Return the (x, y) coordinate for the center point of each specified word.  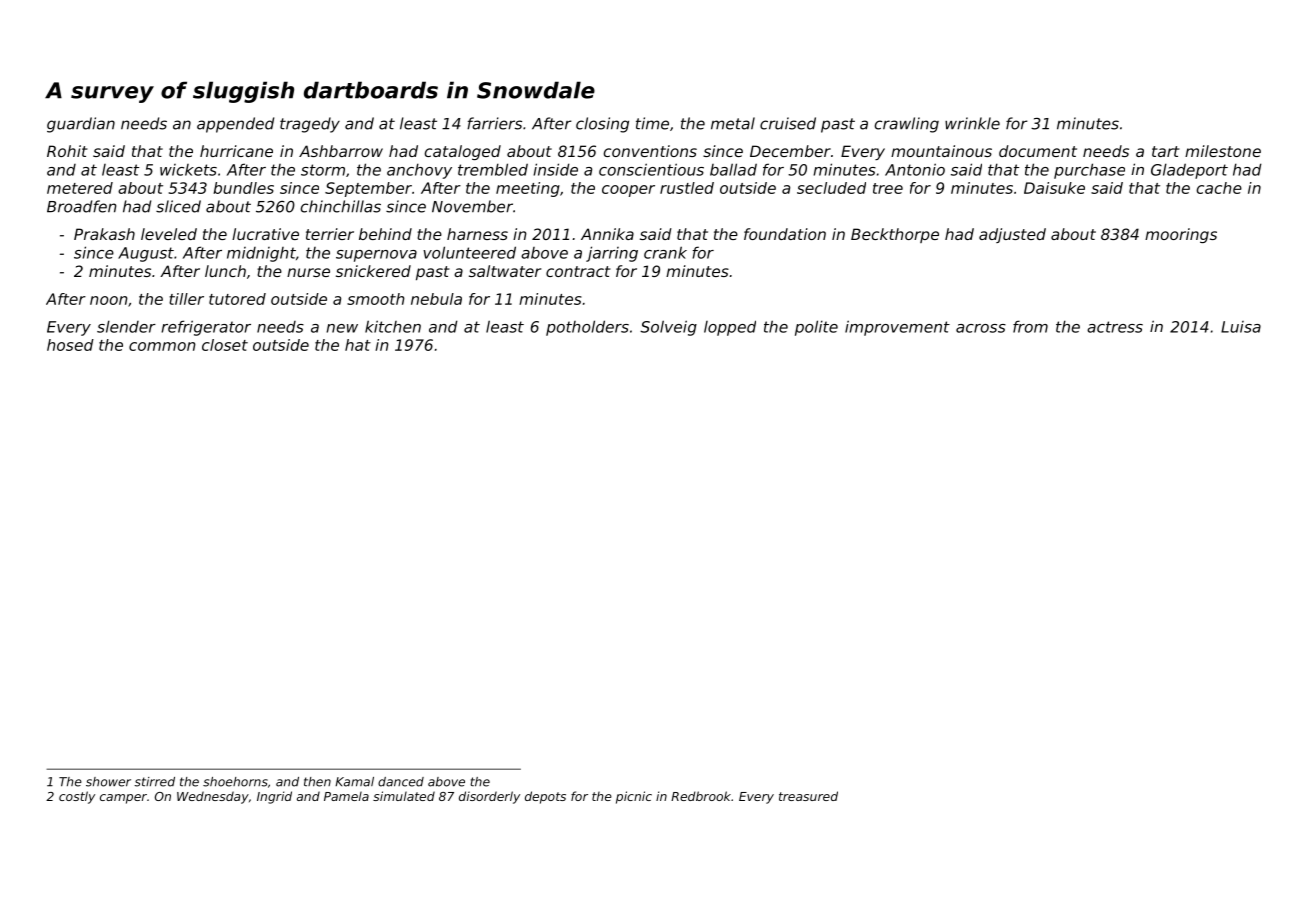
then (317, 782)
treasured (808, 796)
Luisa (1241, 327)
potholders (587, 328)
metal (733, 123)
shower (108, 782)
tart (1165, 151)
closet (225, 345)
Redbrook (701, 796)
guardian (81, 125)
